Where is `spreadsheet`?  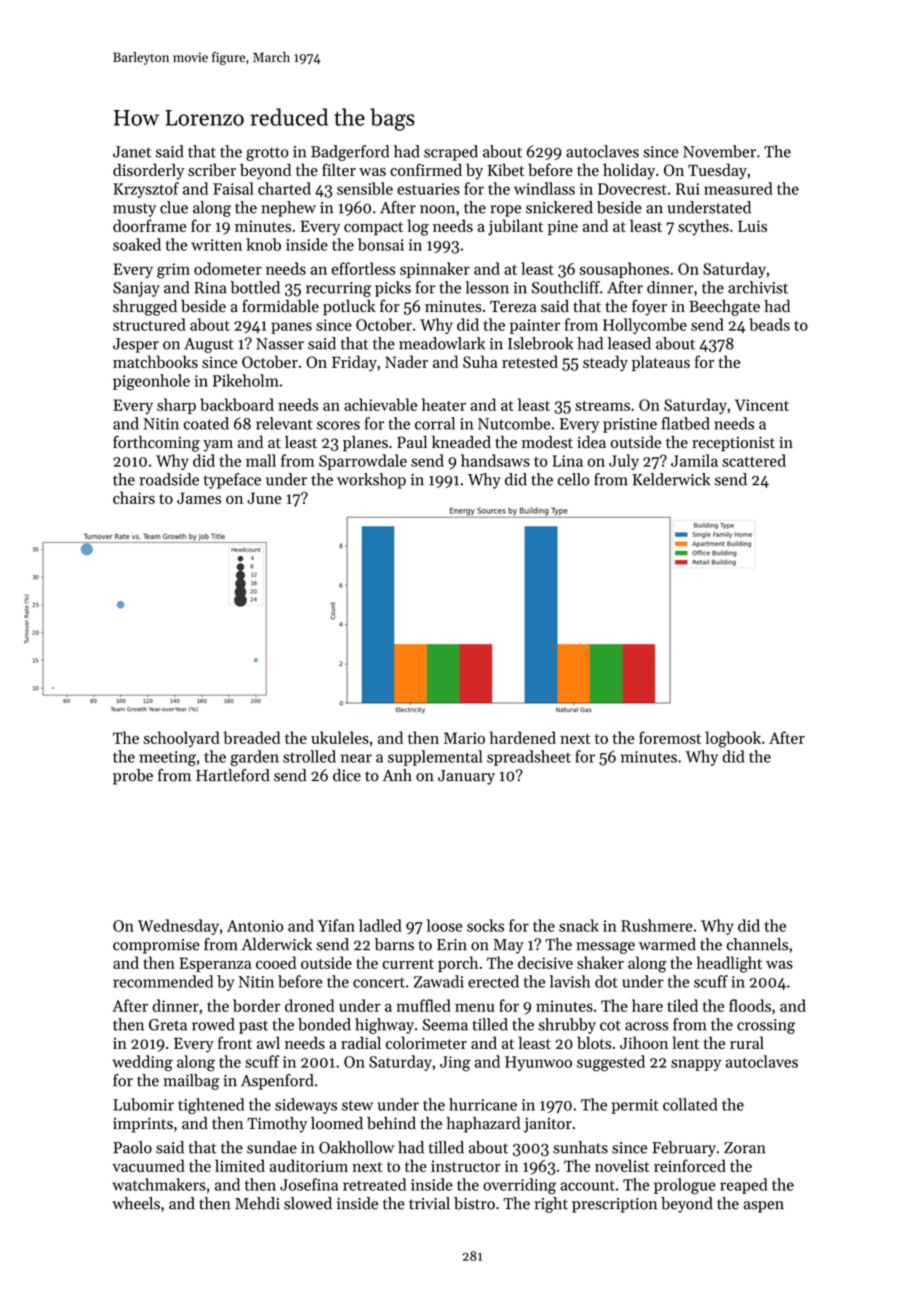 spreadsheet is located at coordinates (529, 758).
